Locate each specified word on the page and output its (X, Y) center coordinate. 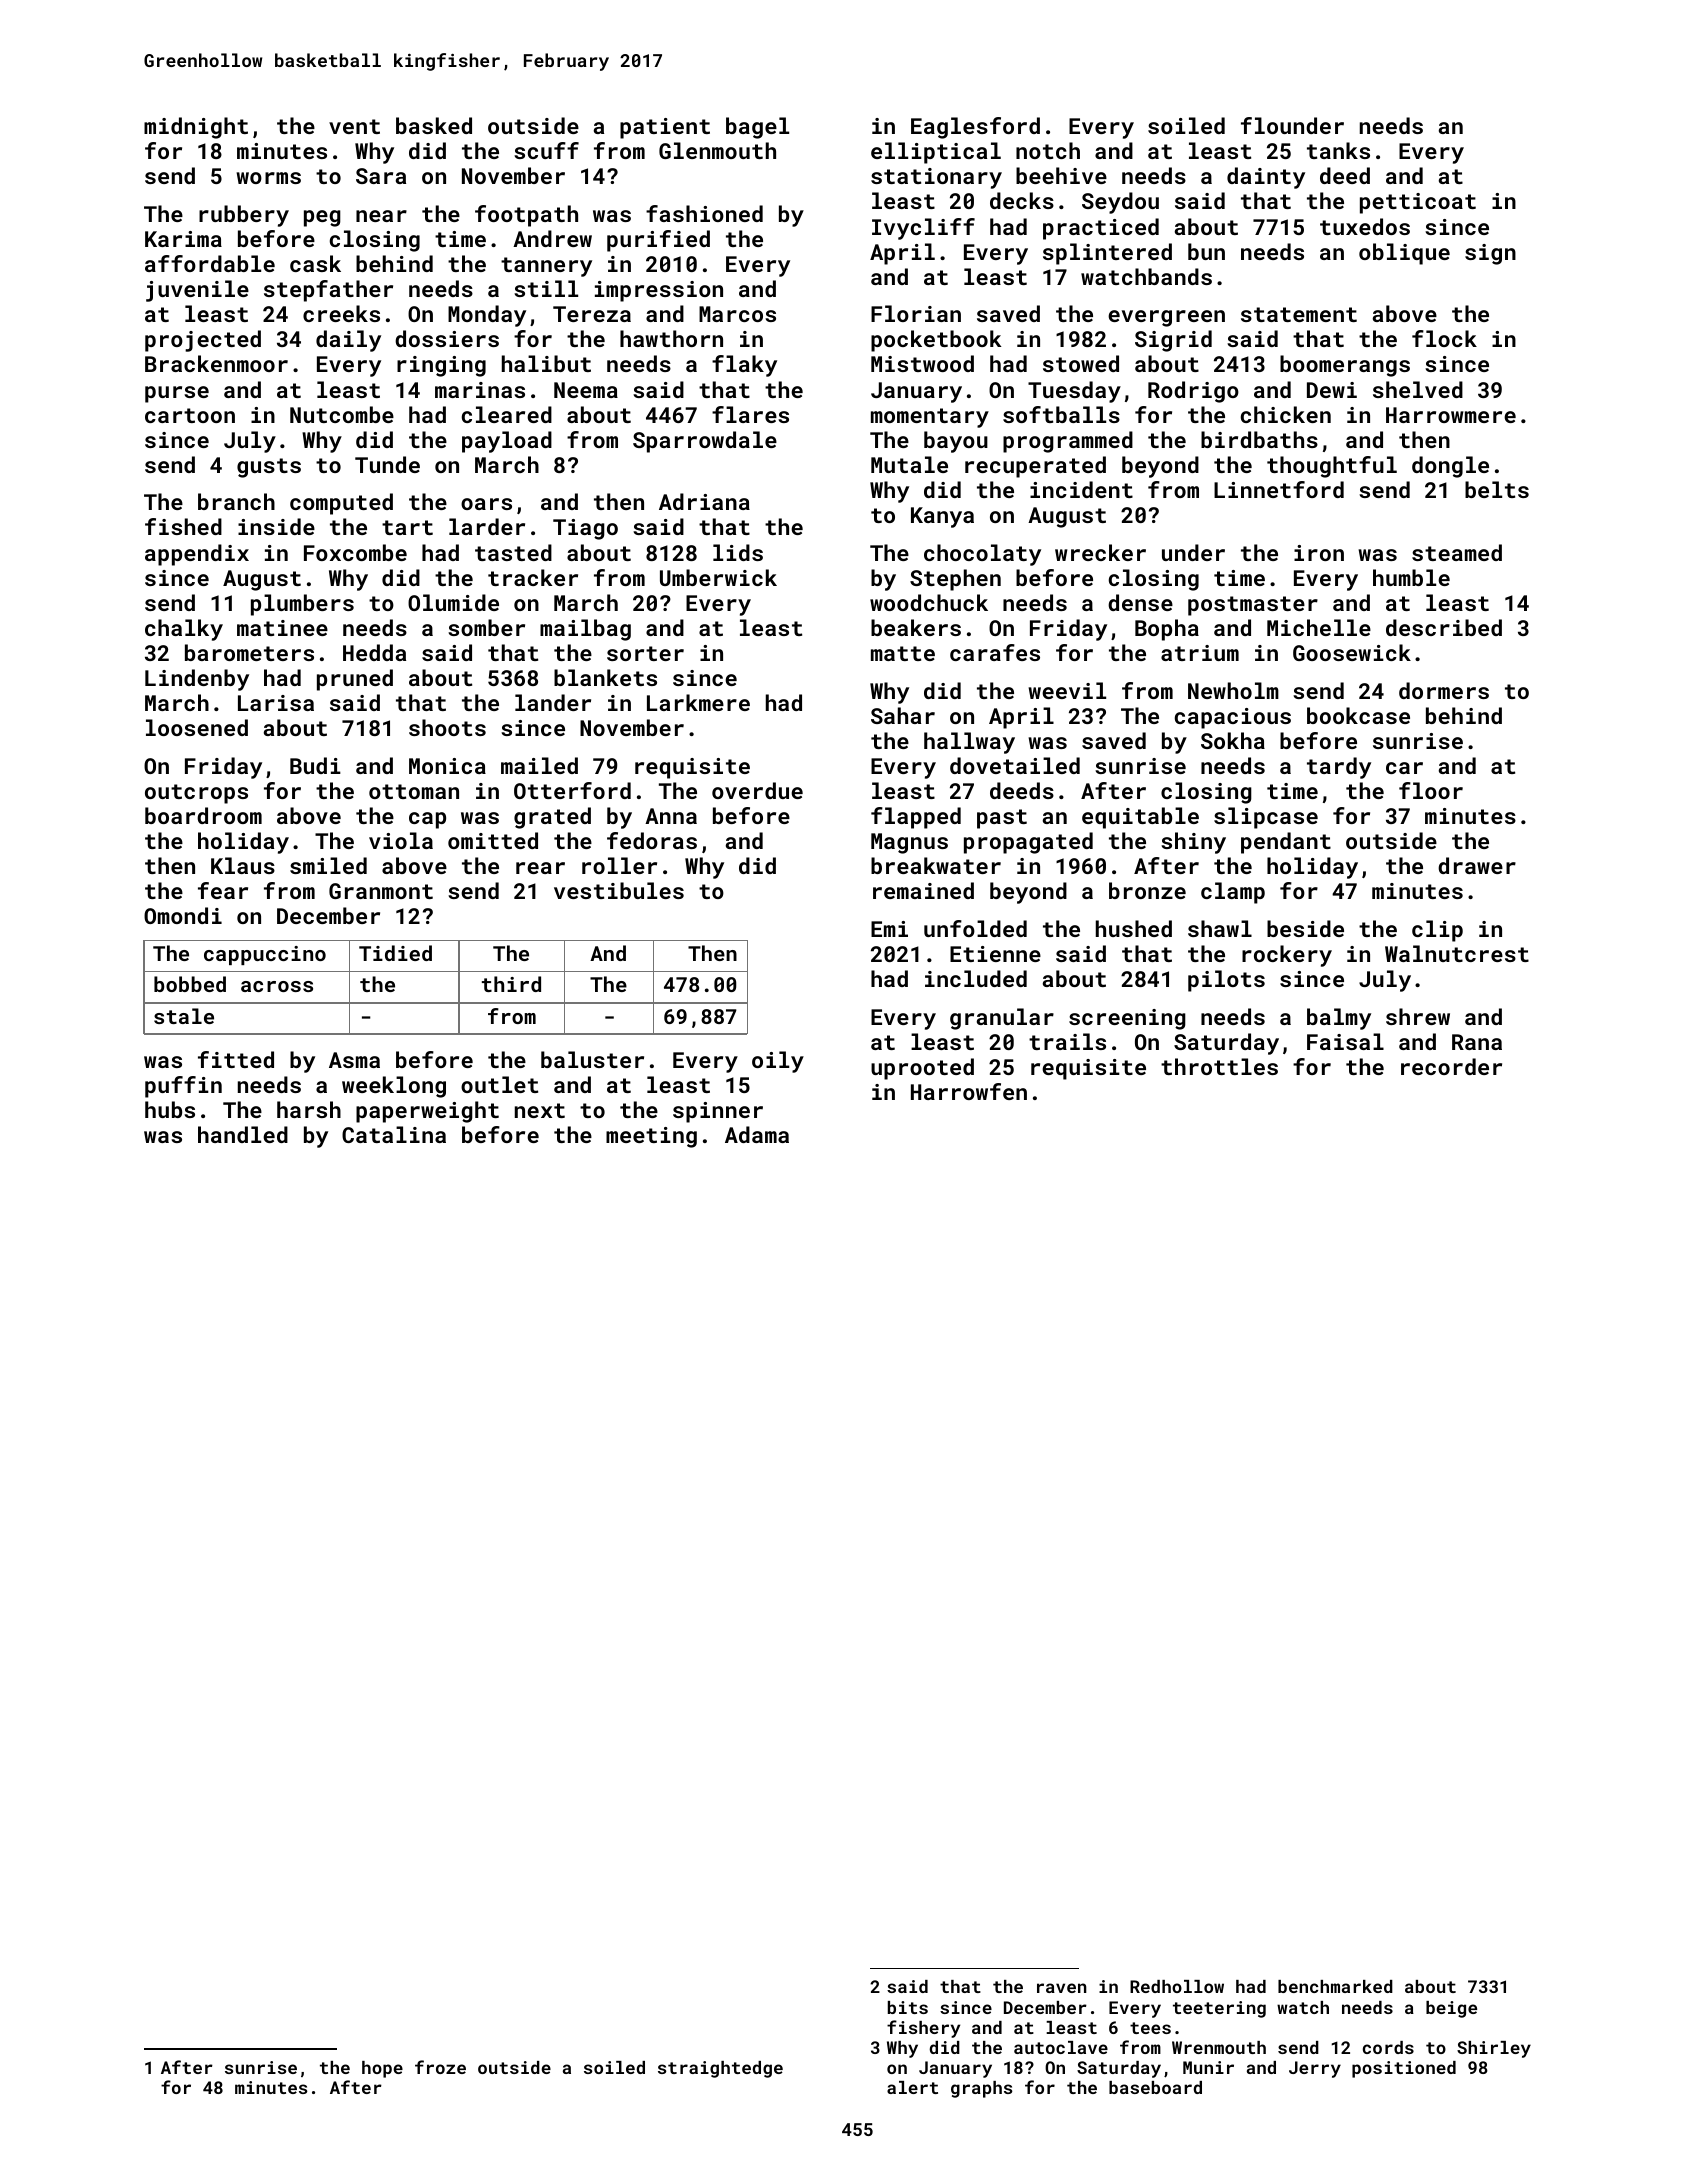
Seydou (1120, 203)
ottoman (414, 791)
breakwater (936, 865)
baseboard (1155, 2087)
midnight (196, 128)
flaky (744, 366)
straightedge (720, 2069)
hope (382, 2069)
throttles (1219, 1066)
